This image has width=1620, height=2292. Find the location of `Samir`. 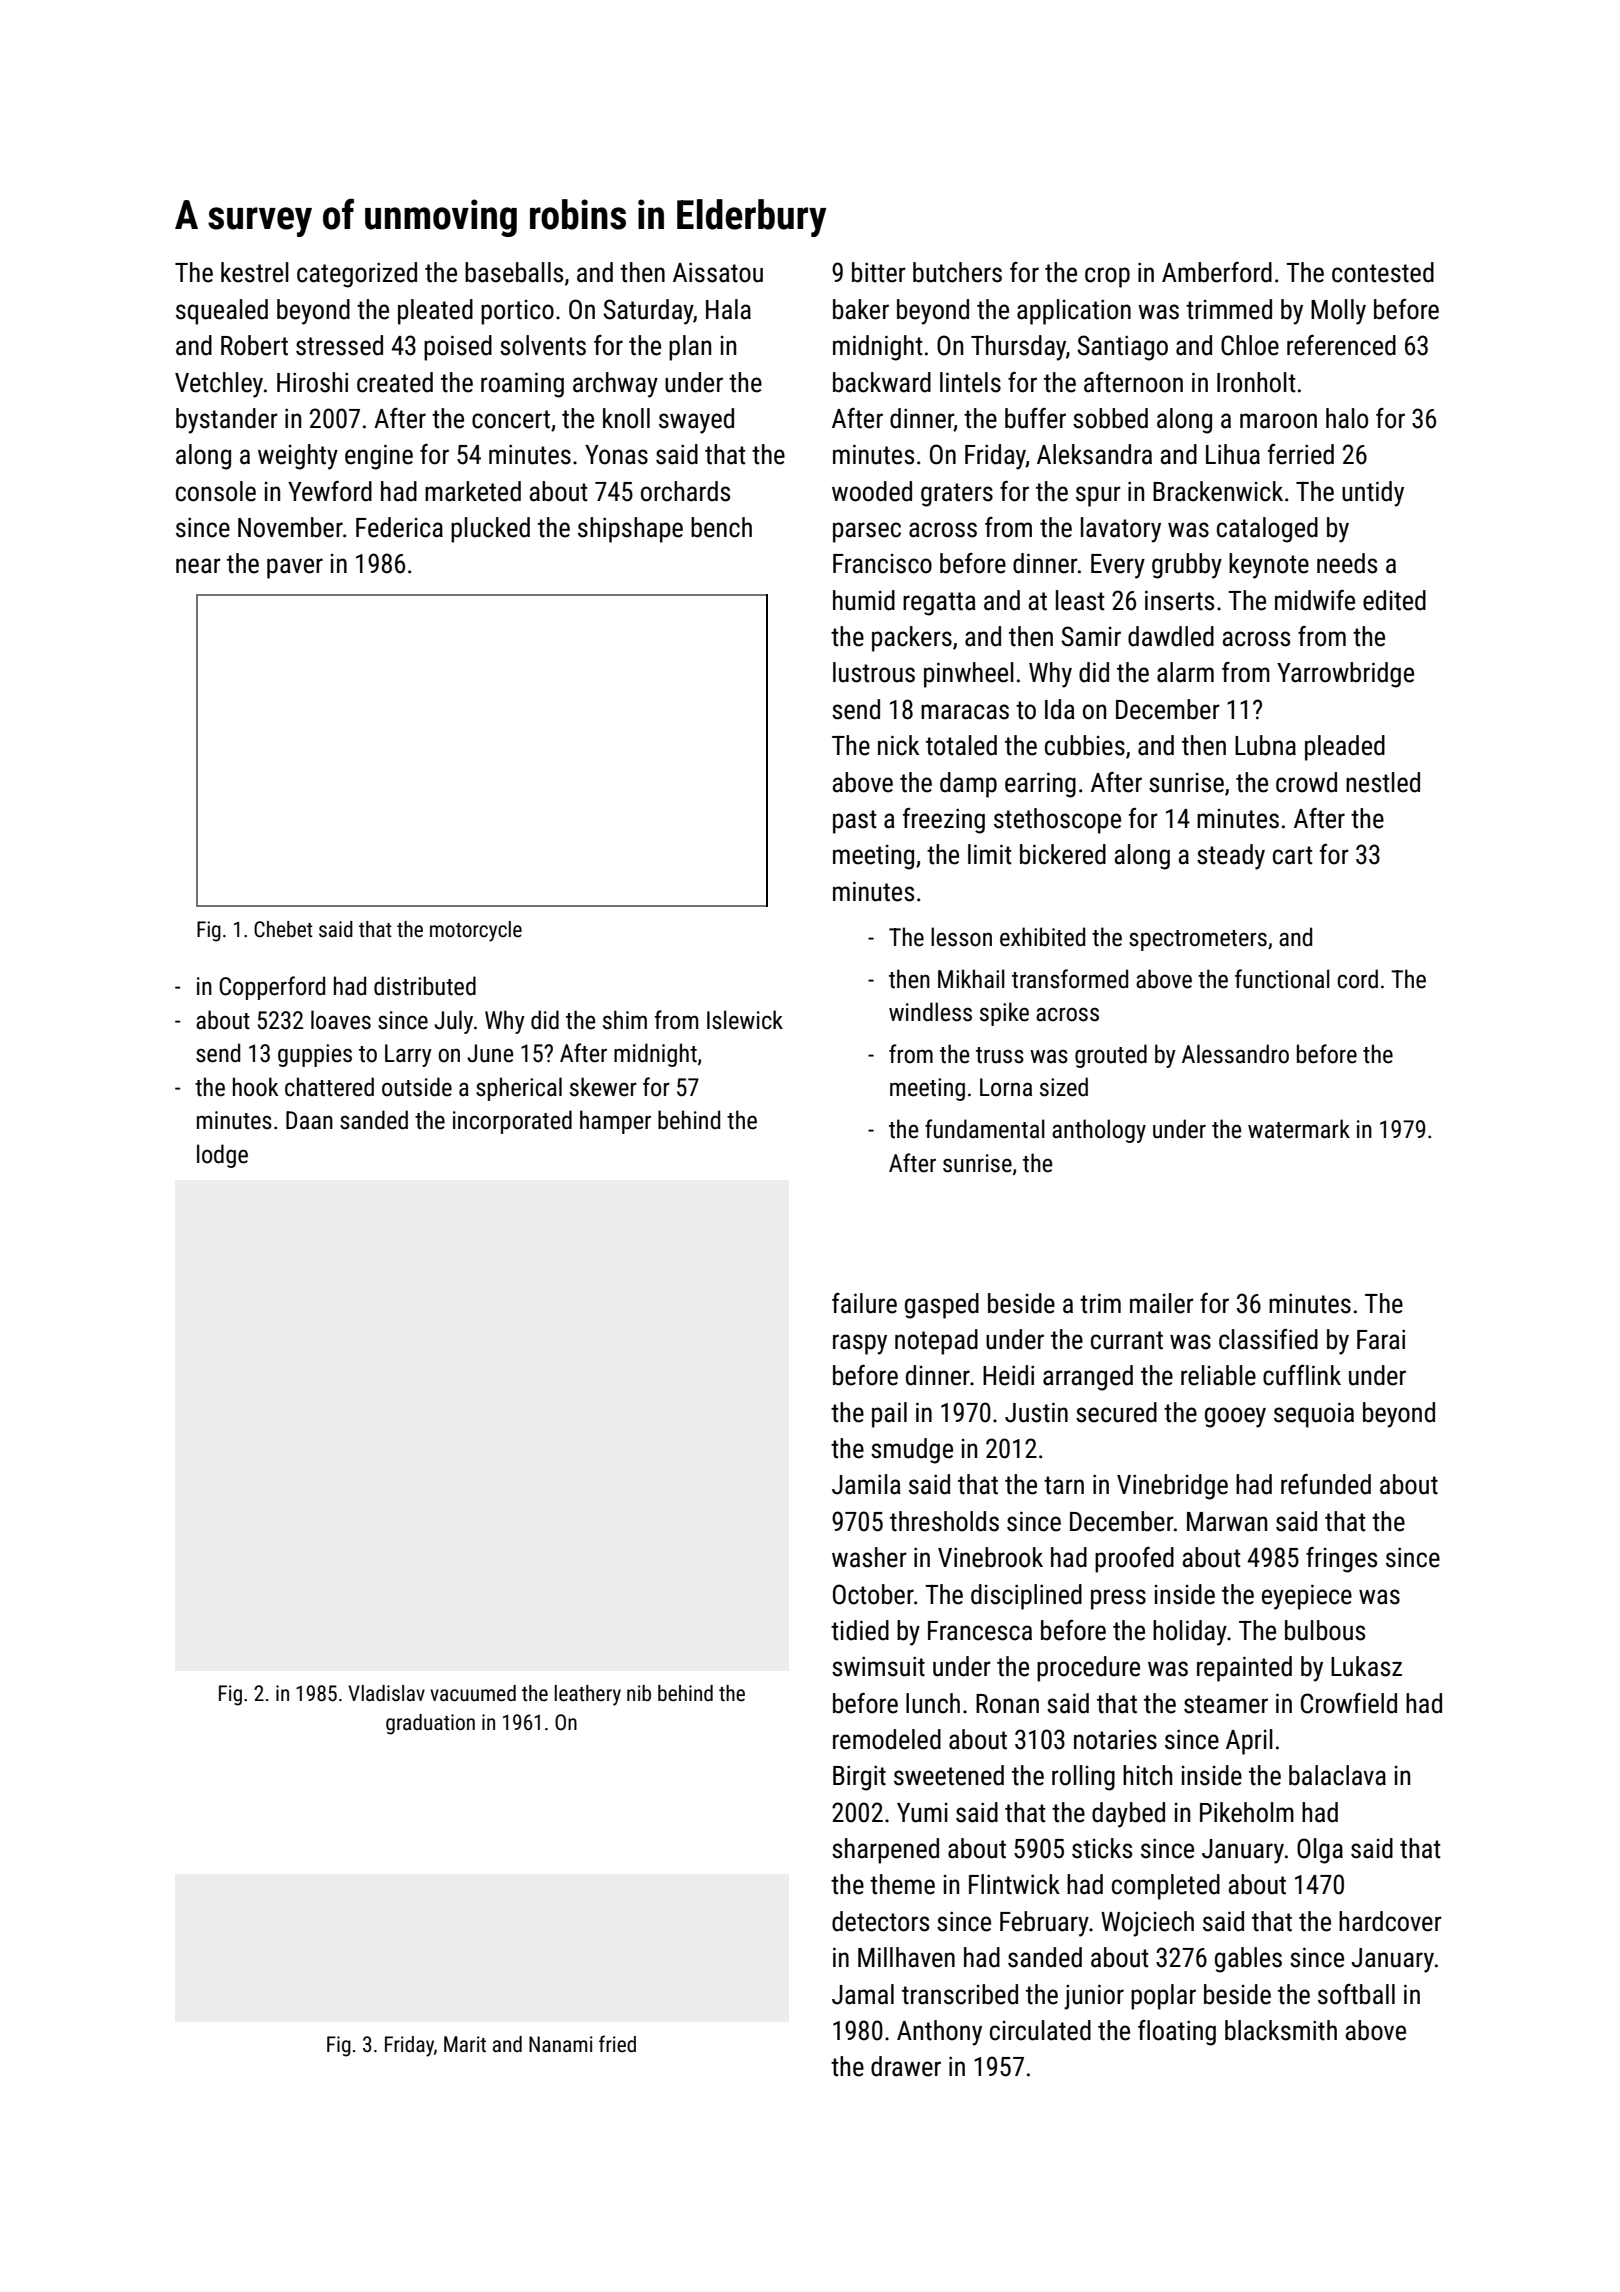

Samir is located at coordinates (1091, 636).
